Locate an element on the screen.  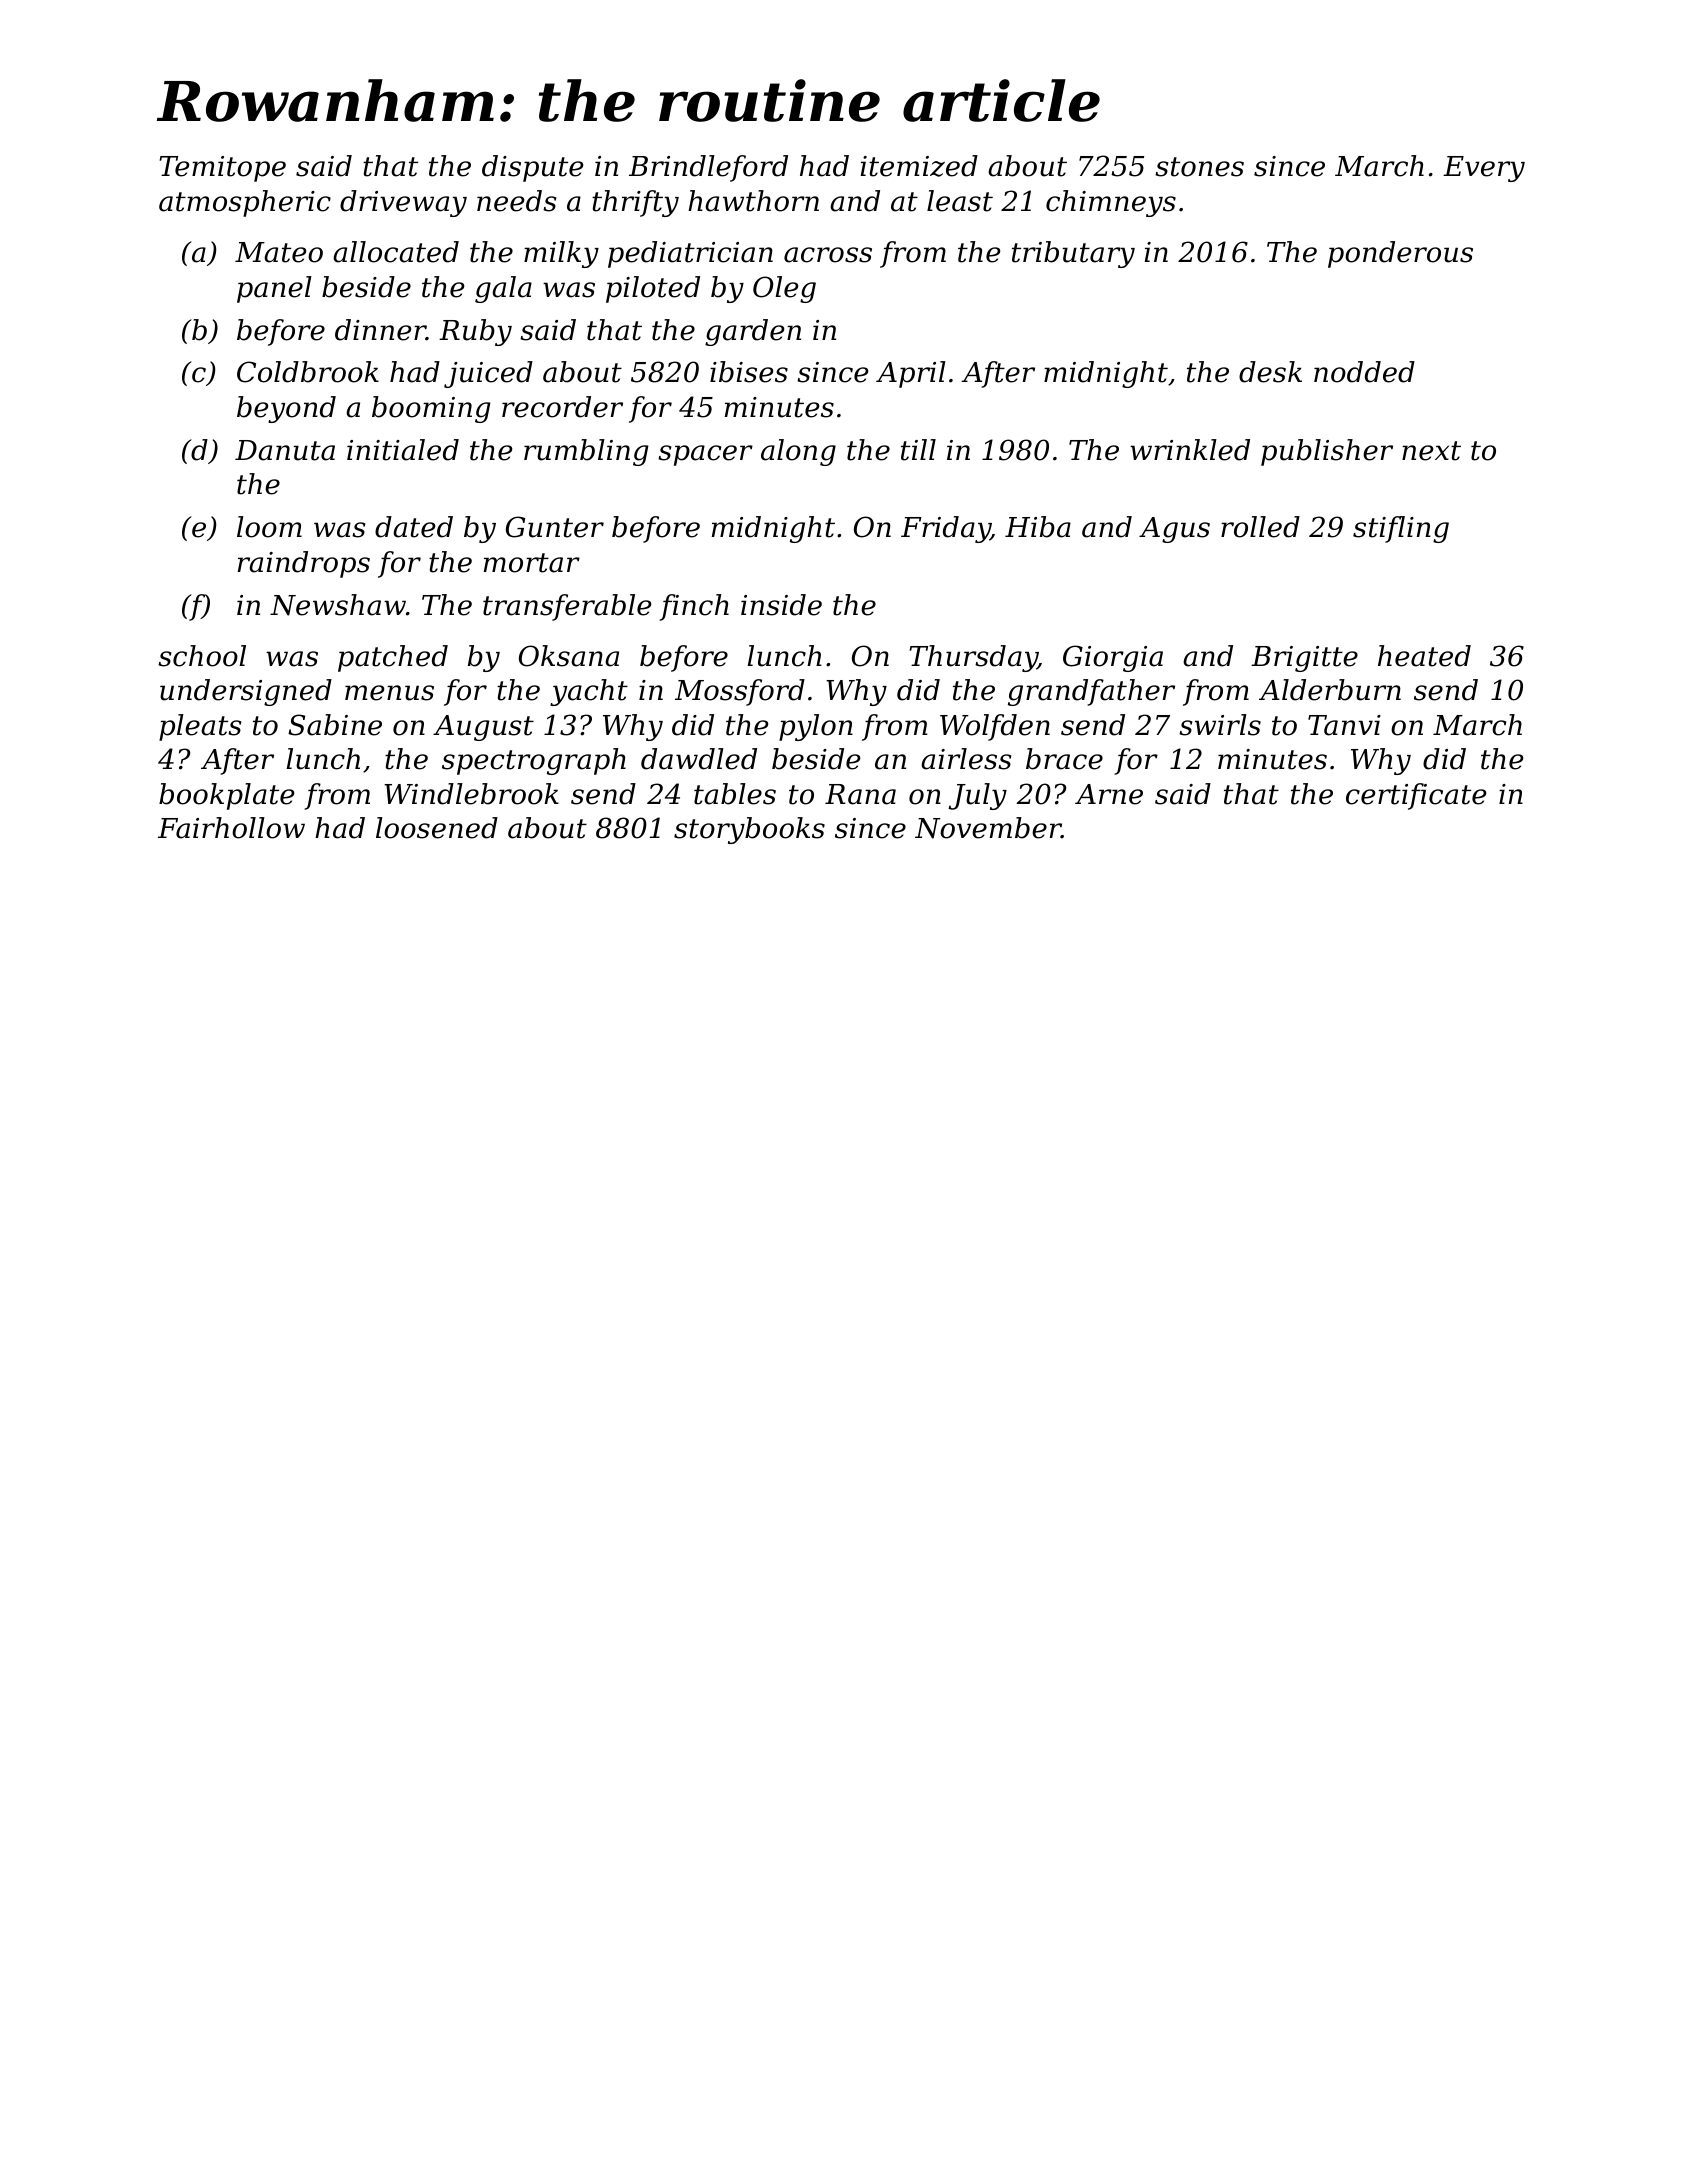
heated is located at coordinates (1424, 656).
